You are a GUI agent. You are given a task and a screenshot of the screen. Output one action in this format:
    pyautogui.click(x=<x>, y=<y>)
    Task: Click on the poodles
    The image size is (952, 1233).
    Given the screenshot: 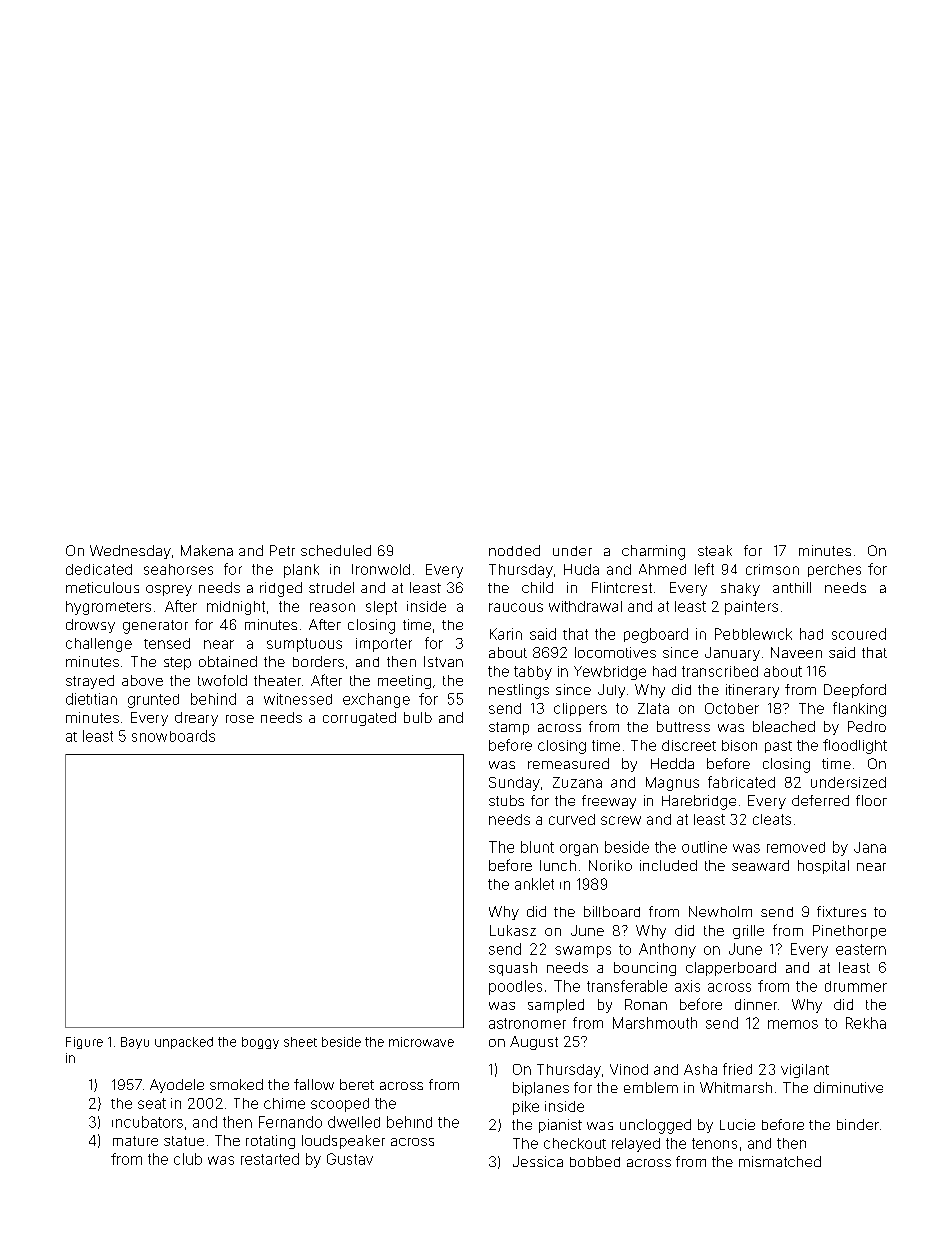 What is the action you would take?
    pyautogui.click(x=515, y=987)
